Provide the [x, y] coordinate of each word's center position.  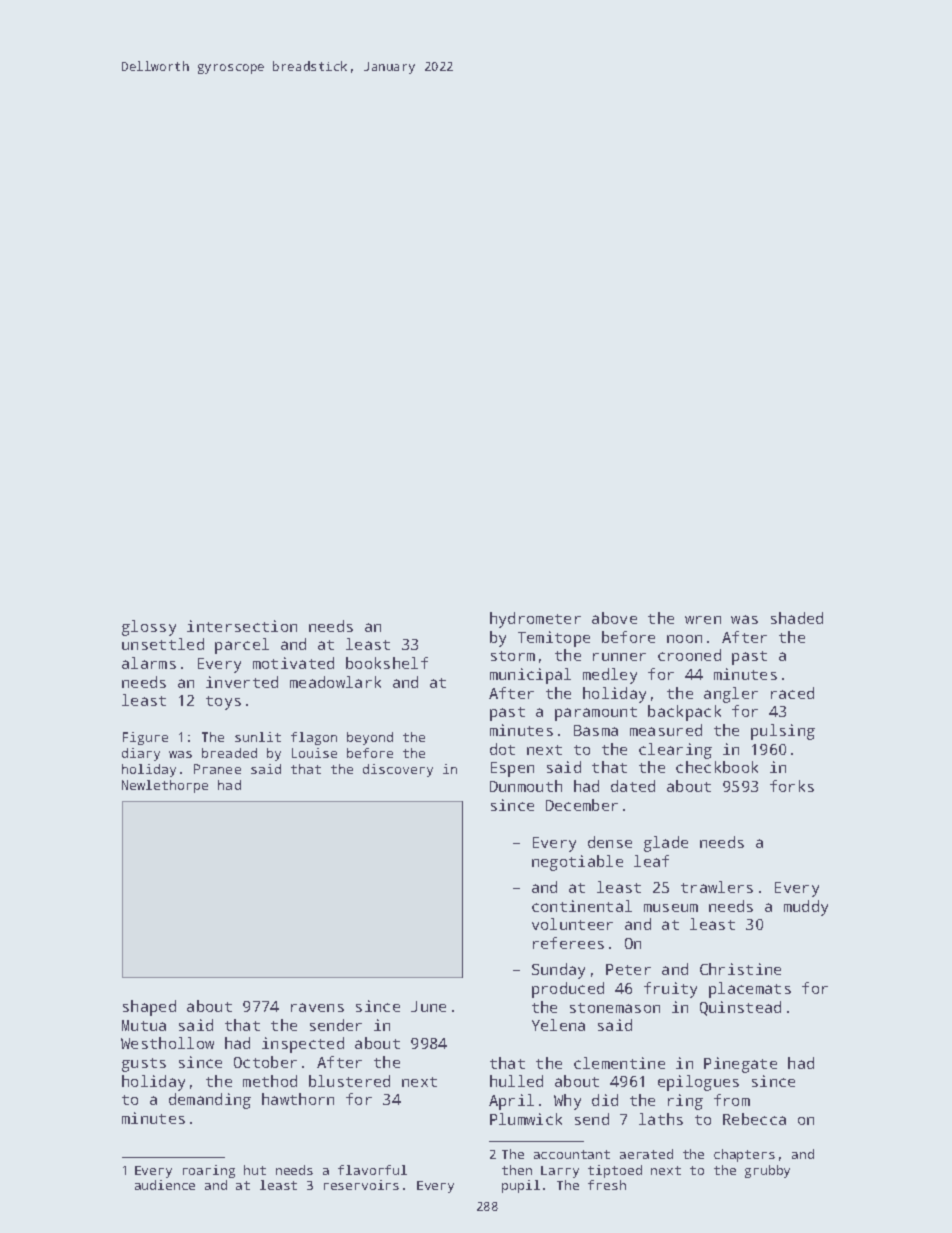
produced [568, 990]
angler [731, 695]
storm [513, 656]
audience [165, 1185]
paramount [596, 714]
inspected [303, 1045]
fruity [670, 990]
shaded [797, 618]
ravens [317, 1007]
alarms [149, 663]
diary [141, 754]
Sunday [558, 971]
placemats [750, 990]
